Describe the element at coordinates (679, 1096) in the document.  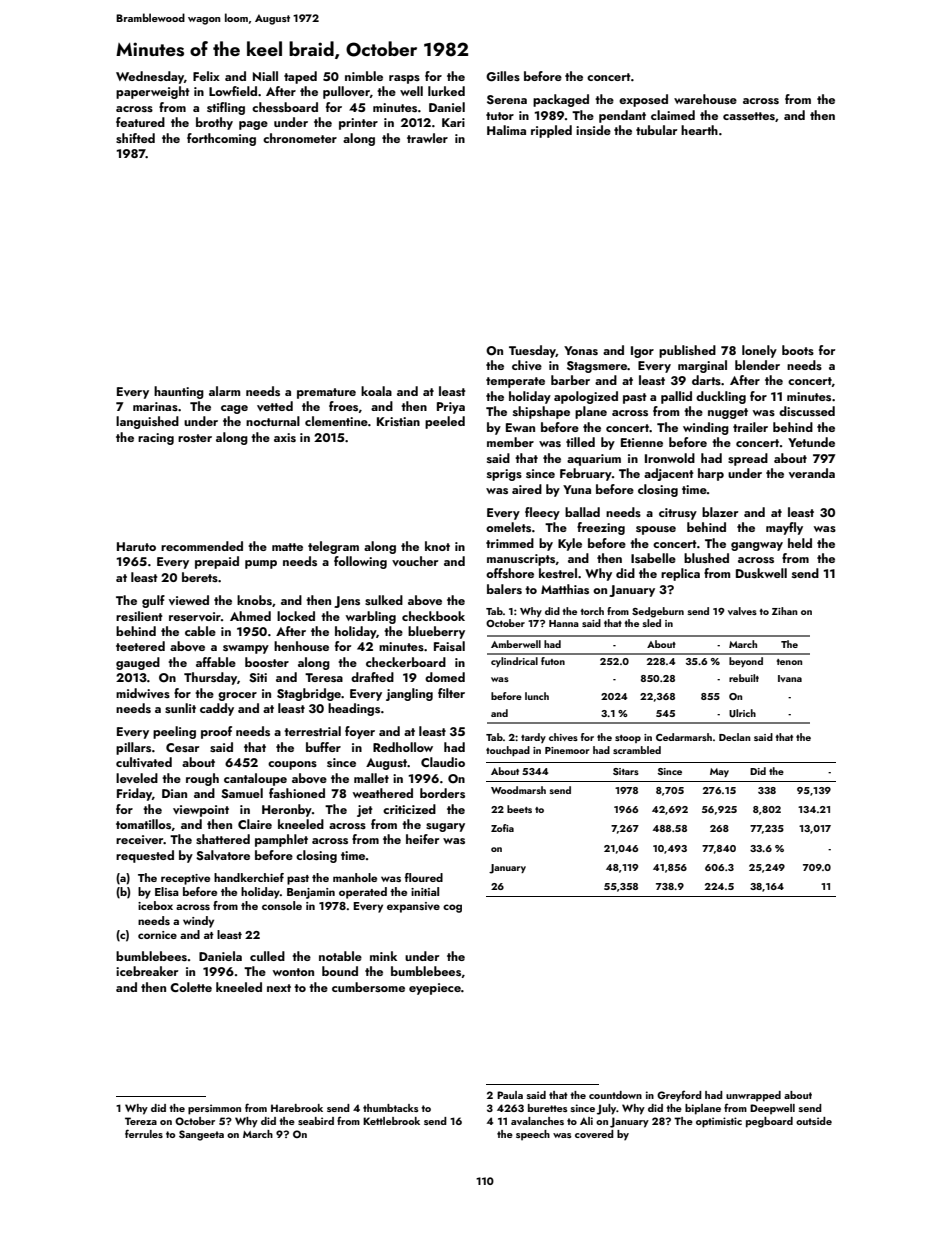
I see `Greyford` at that location.
